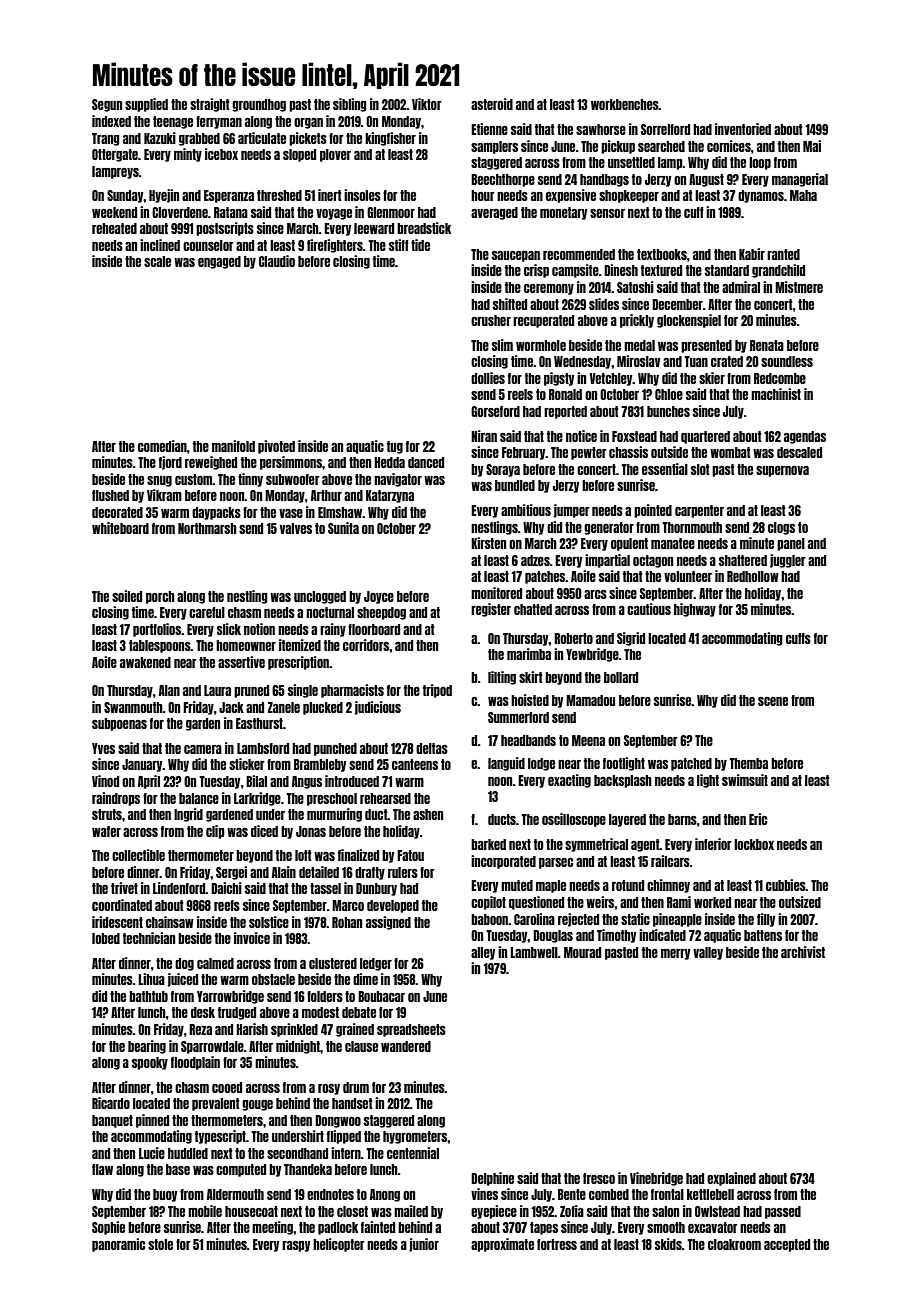  I want to click on housecoat, so click(251, 1211).
